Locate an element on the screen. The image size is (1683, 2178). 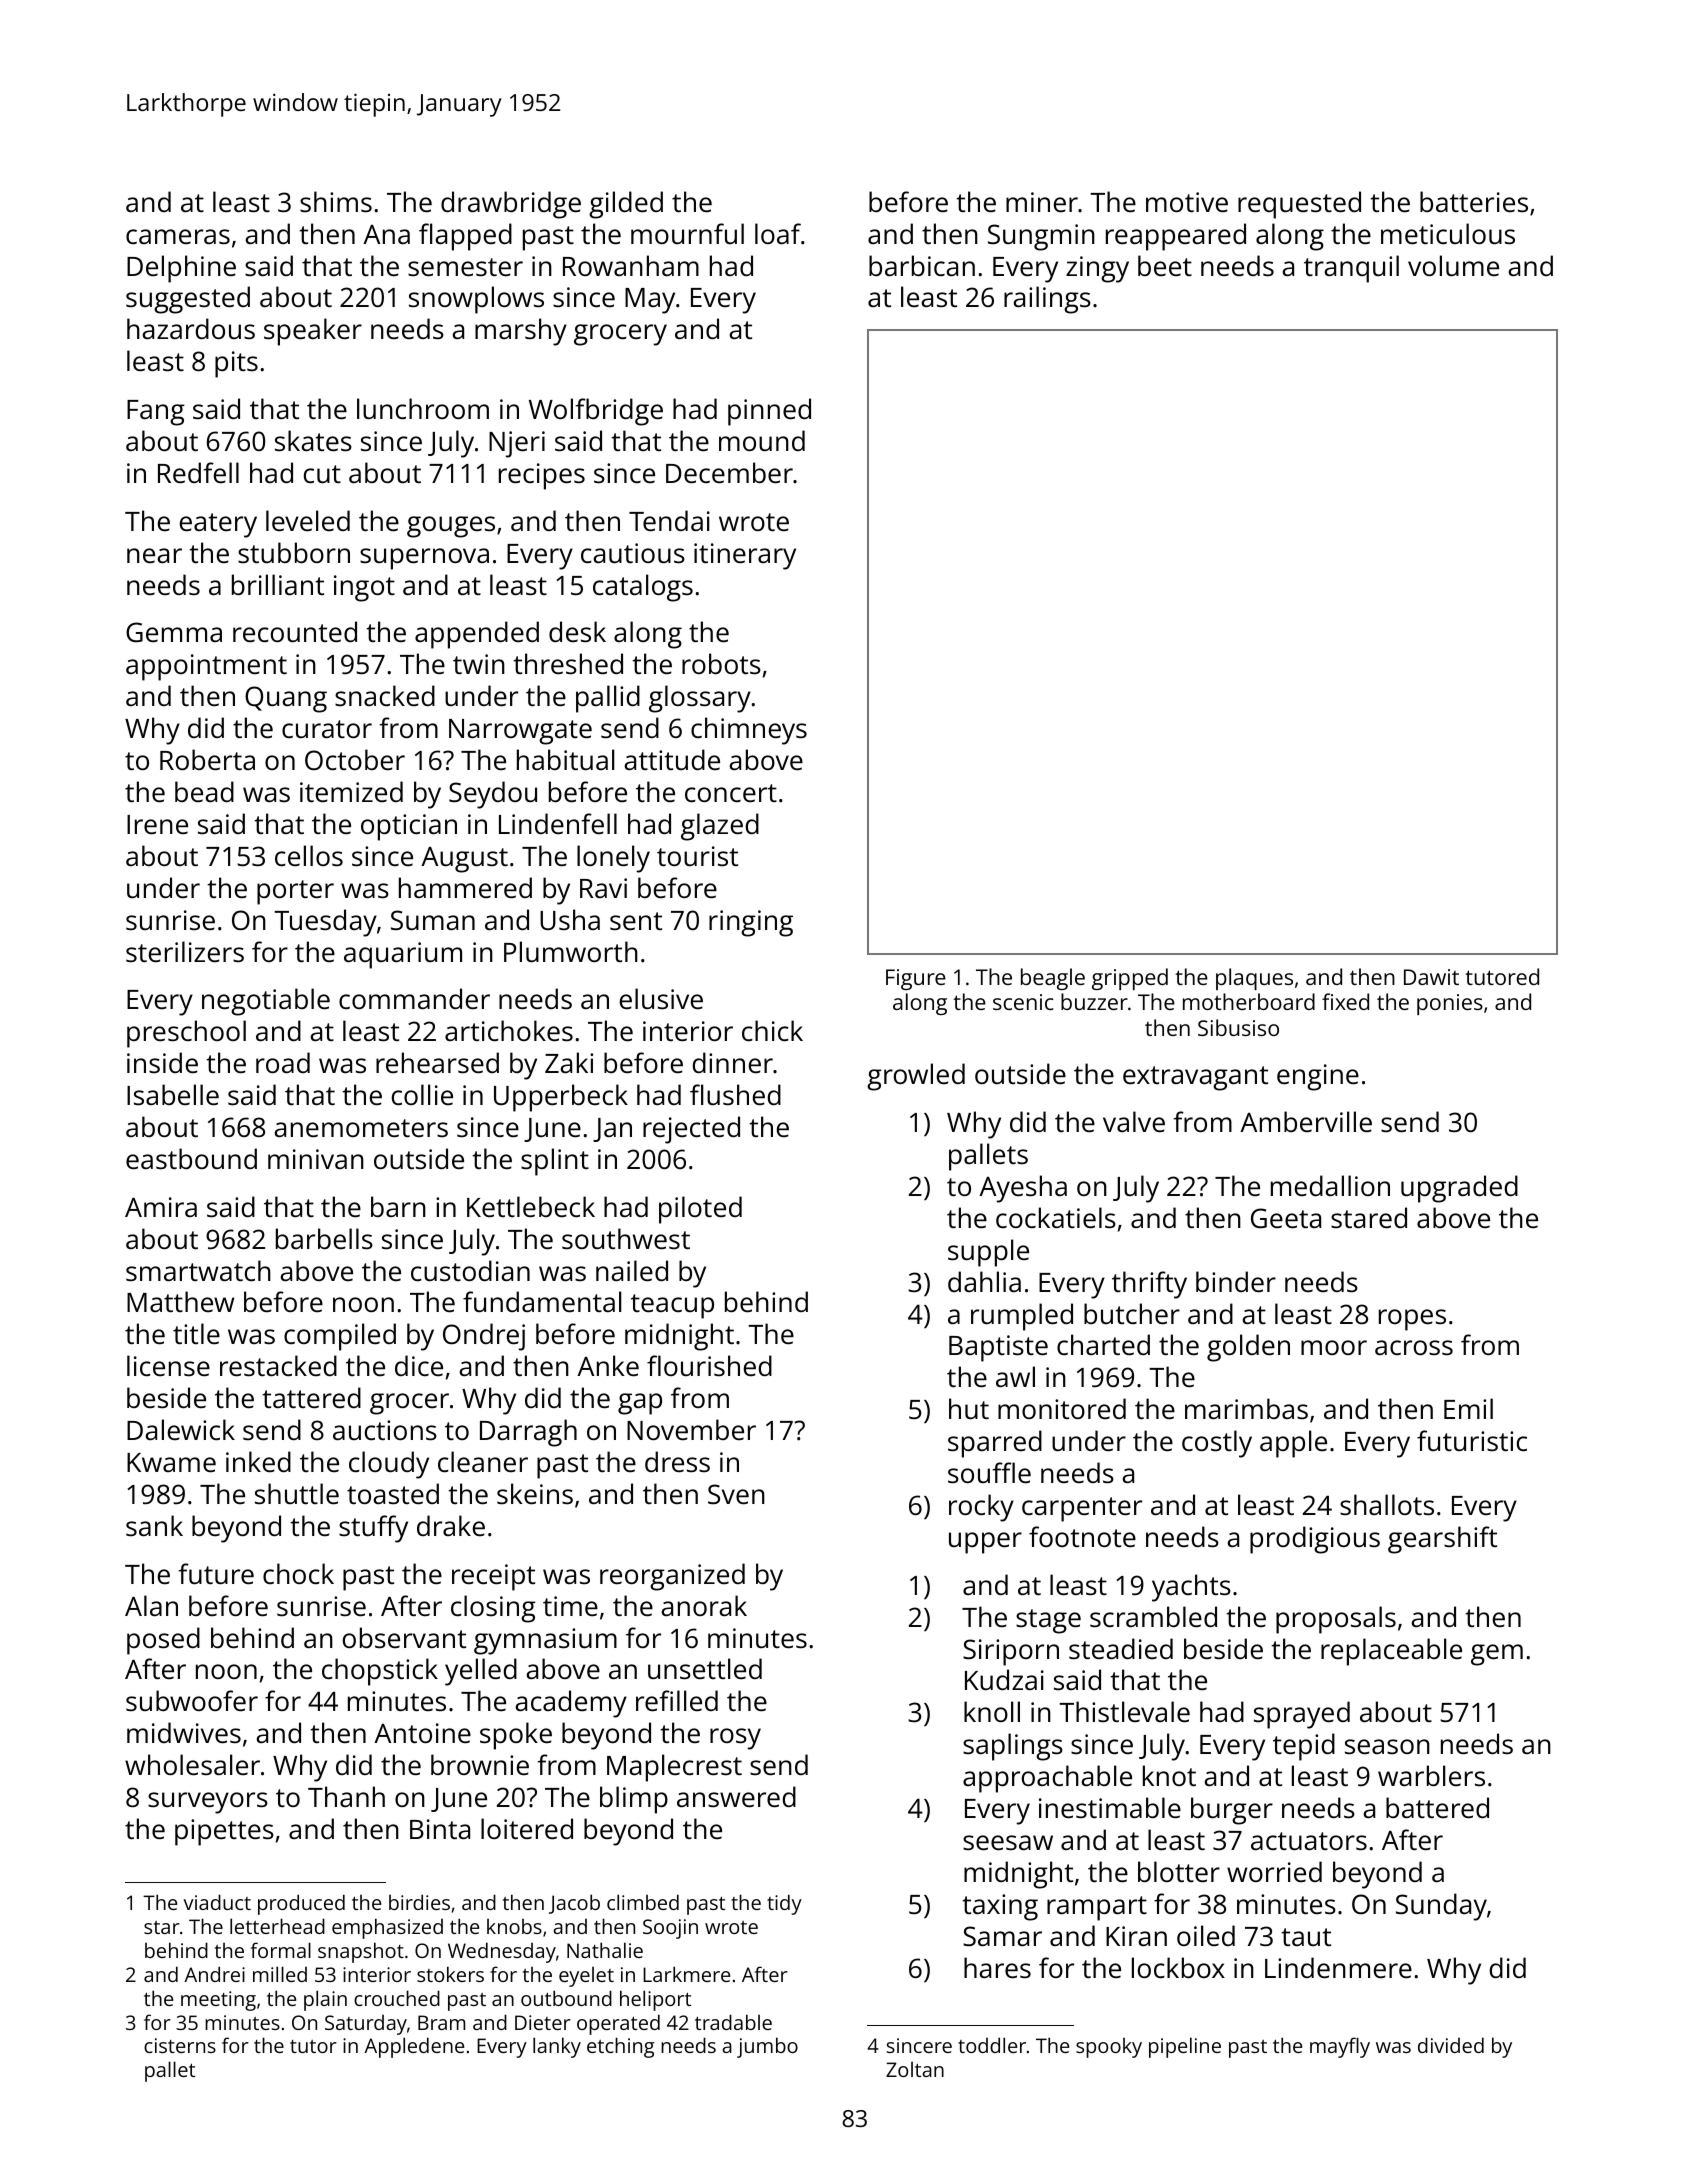
hares is located at coordinates (997, 1968).
